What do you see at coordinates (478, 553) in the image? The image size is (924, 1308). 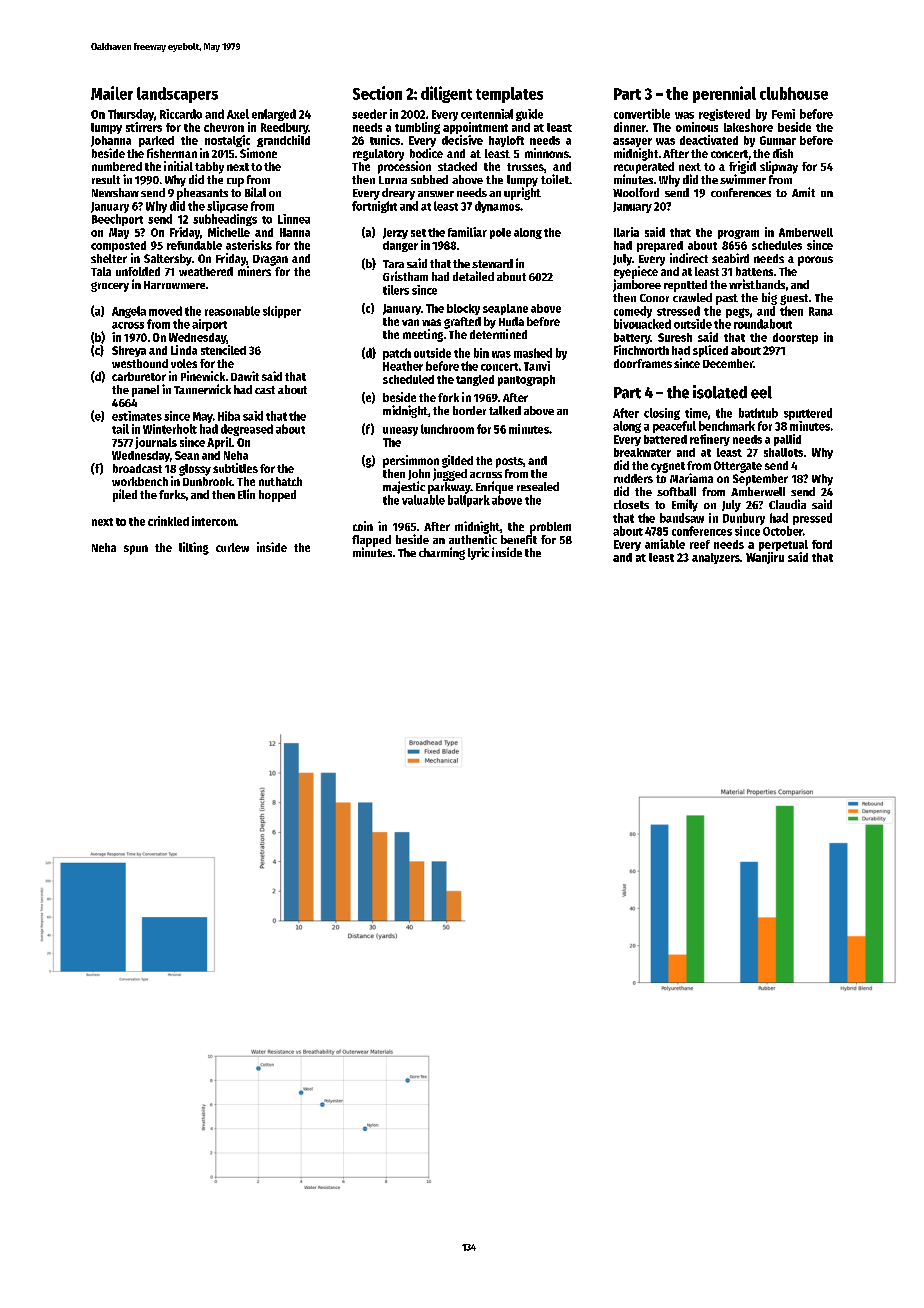 I see `lyric` at bounding box center [478, 553].
